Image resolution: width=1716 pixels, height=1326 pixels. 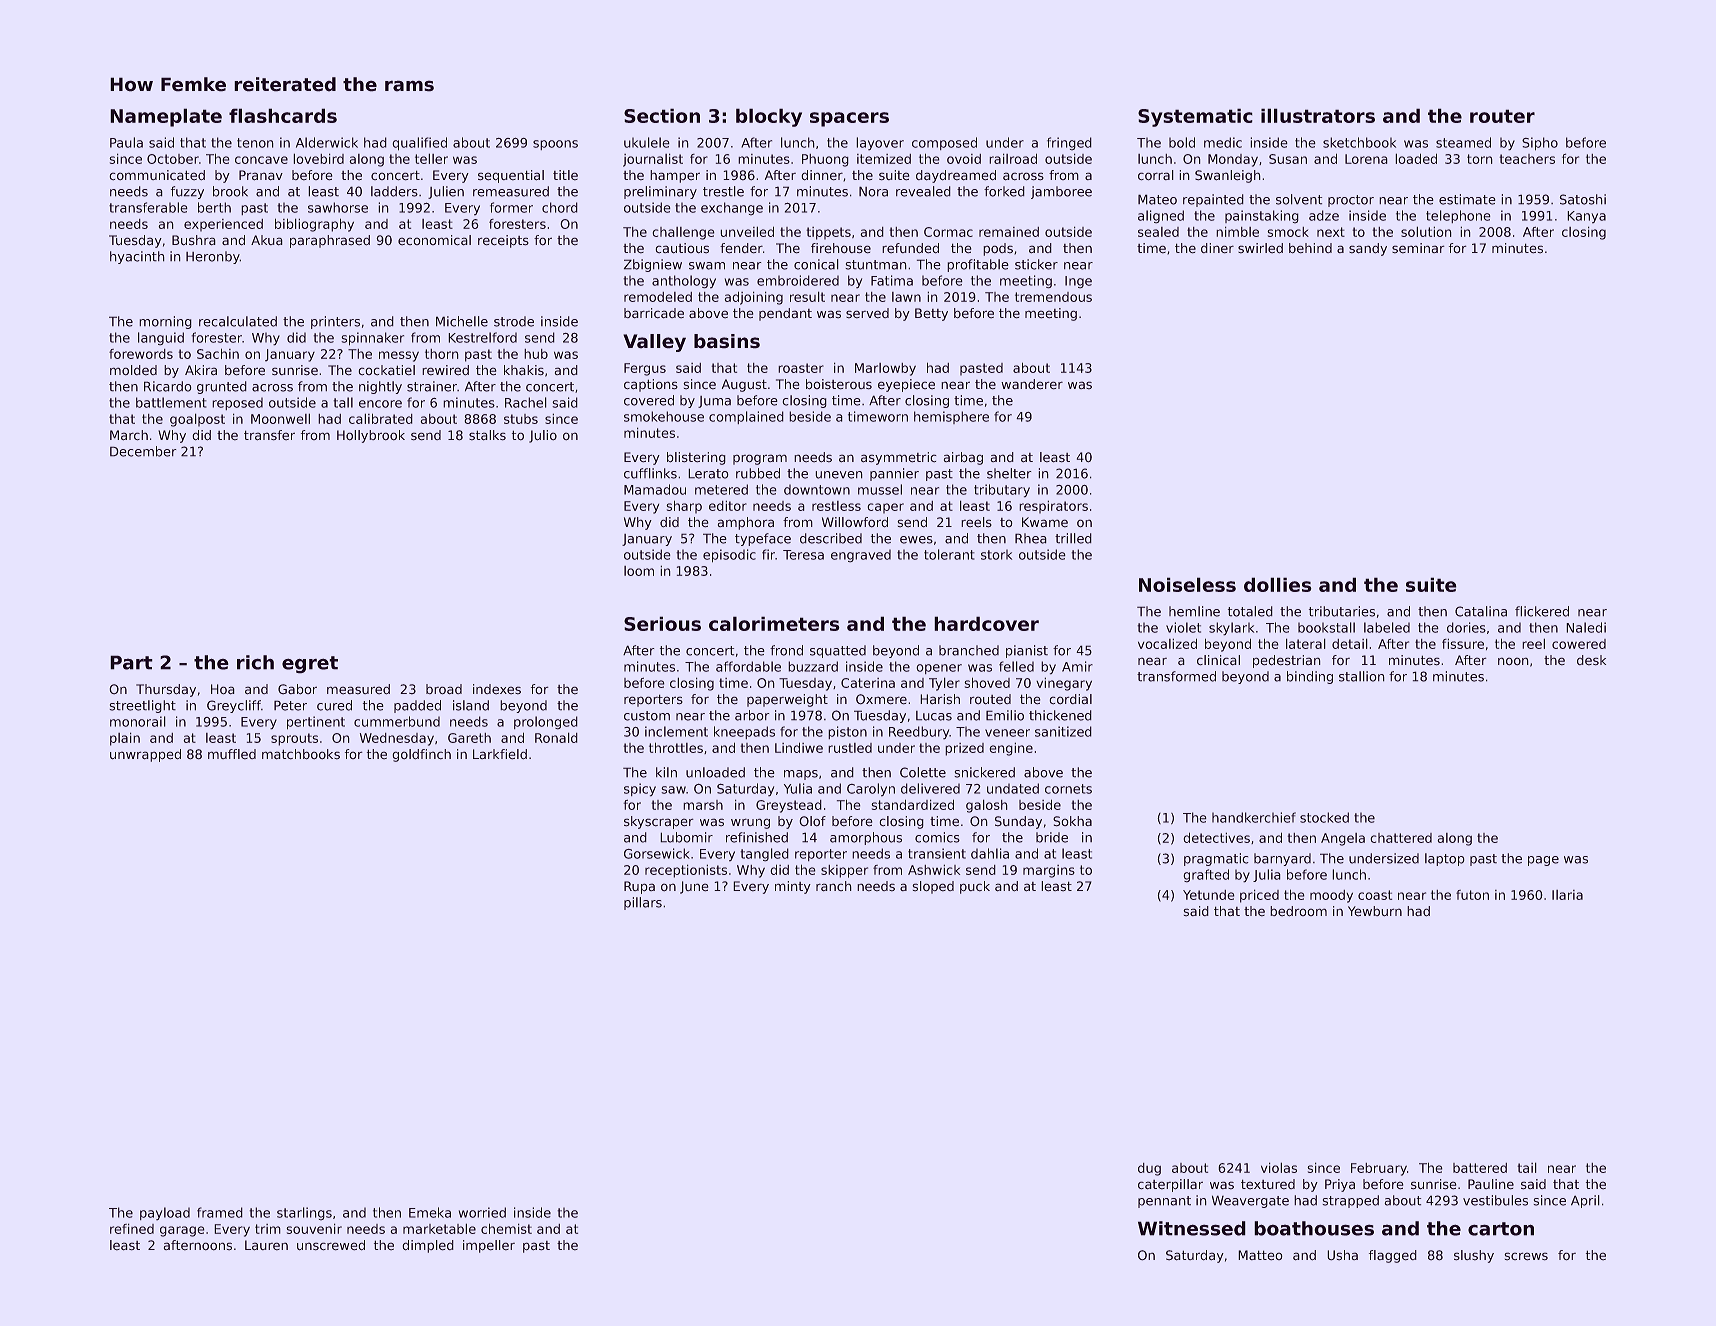 What do you see at coordinates (650, 473) in the screenshot?
I see `cufflinks` at bounding box center [650, 473].
